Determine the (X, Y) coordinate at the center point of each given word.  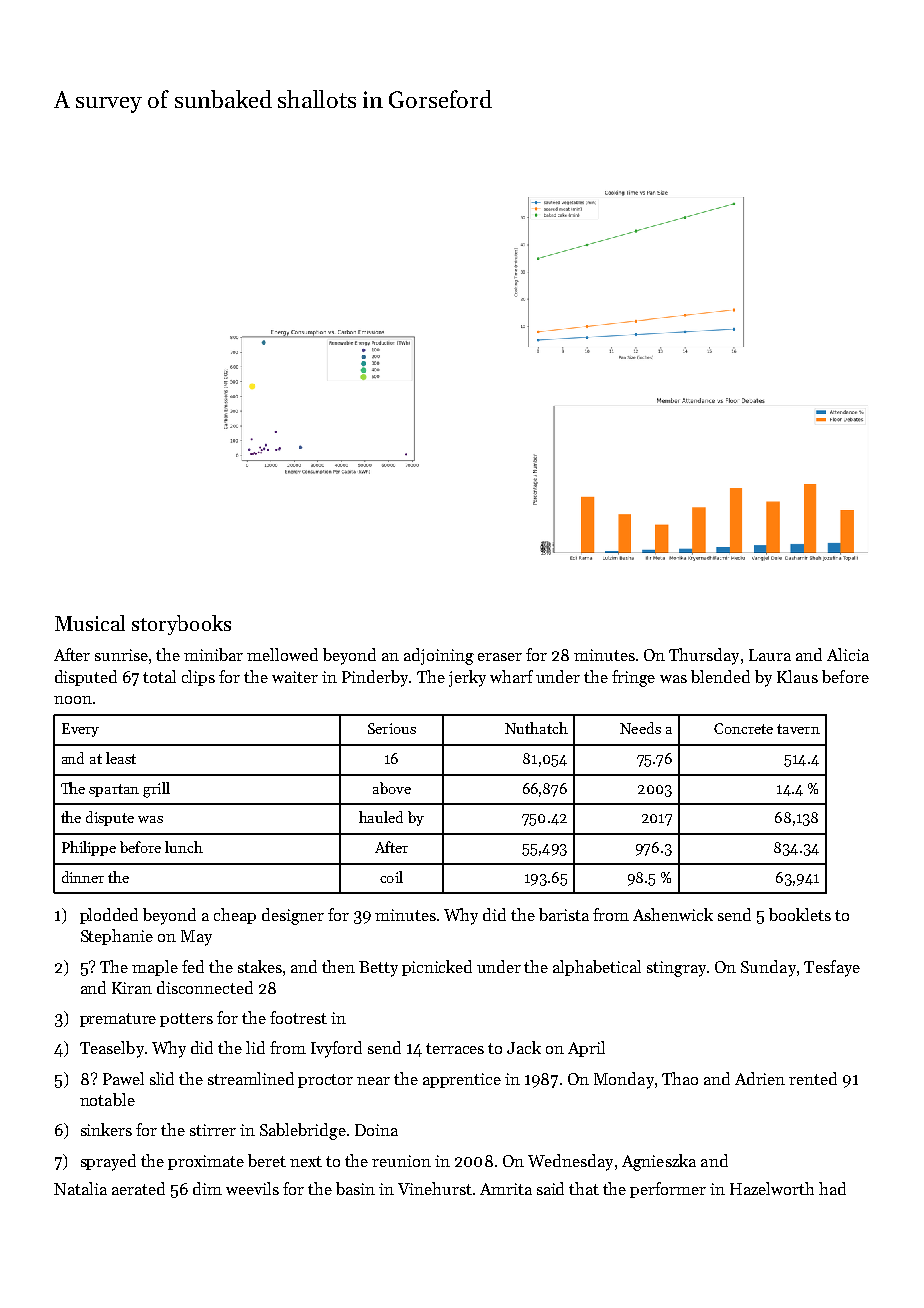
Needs (640, 728)
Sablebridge (303, 1131)
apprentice (462, 1080)
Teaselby (112, 1049)
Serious (392, 728)
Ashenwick (673, 914)
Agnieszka (659, 1162)
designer (293, 916)
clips (198, 678)
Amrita (506, 1189)
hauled (381, 817)
